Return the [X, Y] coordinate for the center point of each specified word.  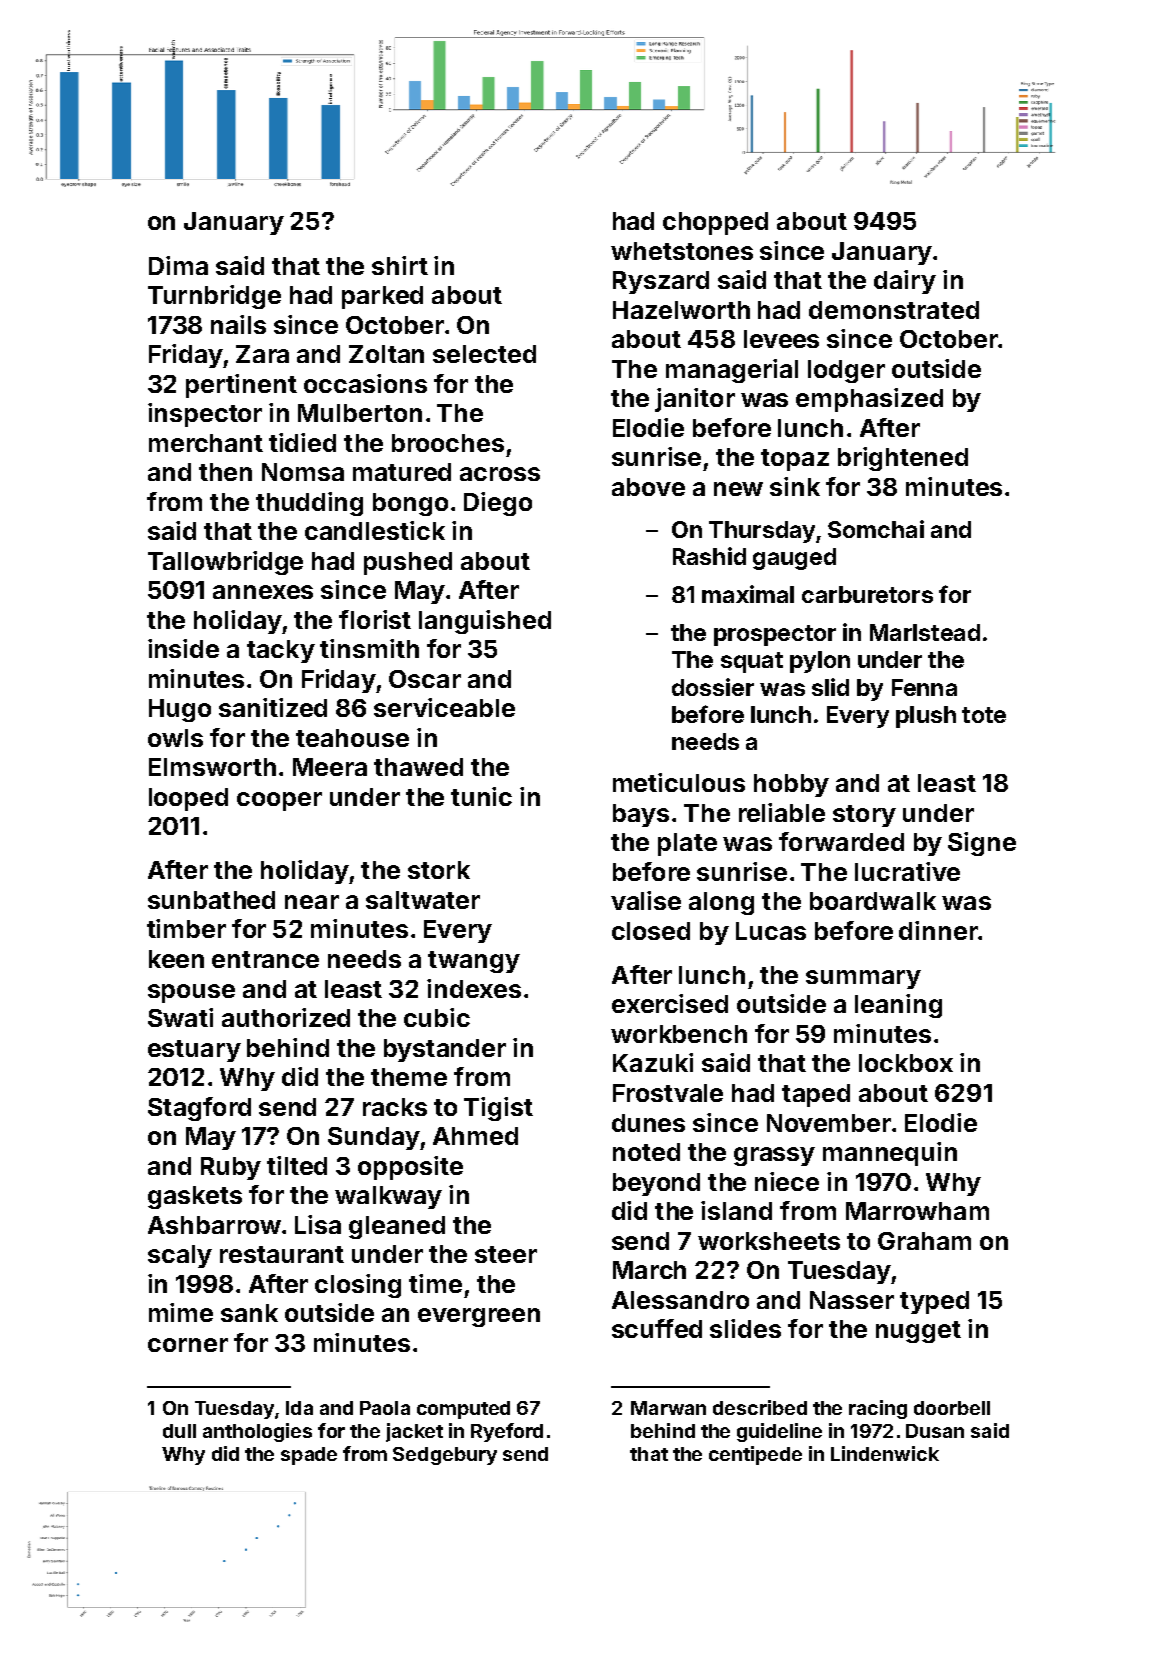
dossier [713, 687]
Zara [262, 354]
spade [309, 1456]
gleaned [397, 1227]
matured [402, 472]
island [736, 1210]
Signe [982, 844]
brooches [448, 443]
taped [816, 1095]
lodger [846, 371]
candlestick [375, 530]
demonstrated [894, 310]
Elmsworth [212, 767]
